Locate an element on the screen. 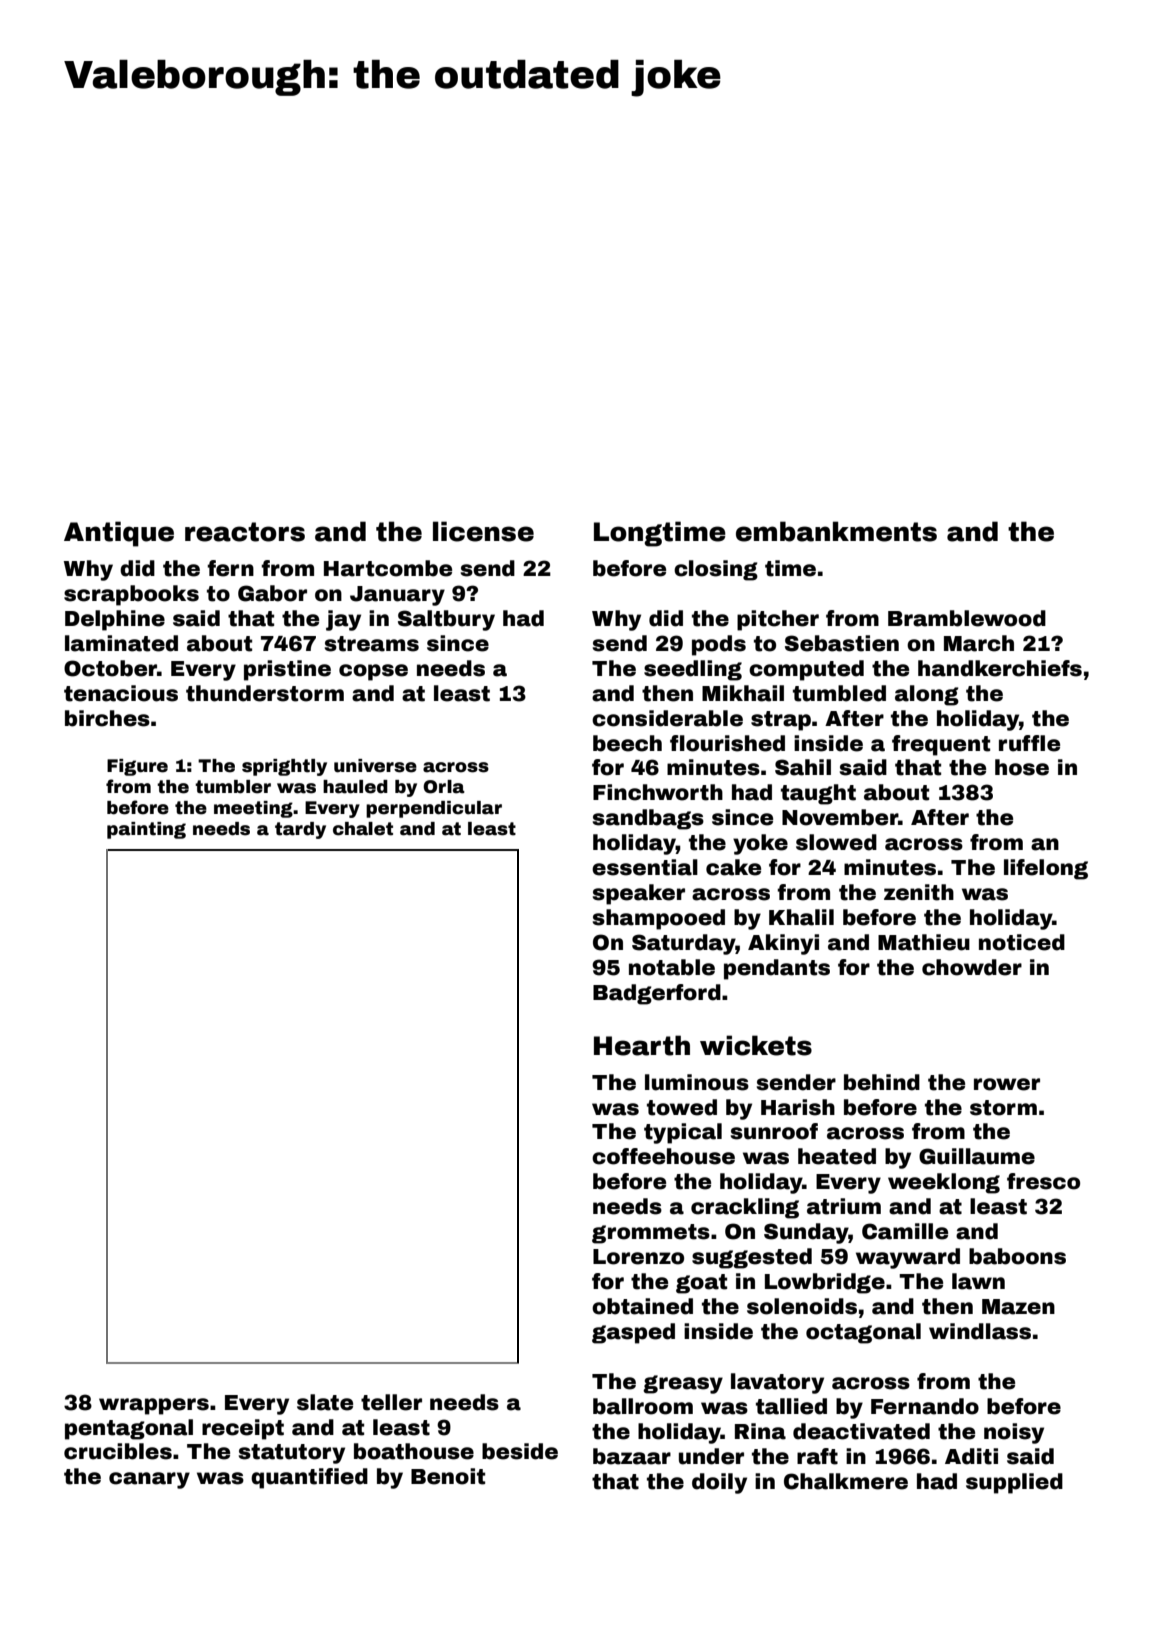 The width and height of the screenshot is (1154, 1632). license is located at coordinates (483, 531).
